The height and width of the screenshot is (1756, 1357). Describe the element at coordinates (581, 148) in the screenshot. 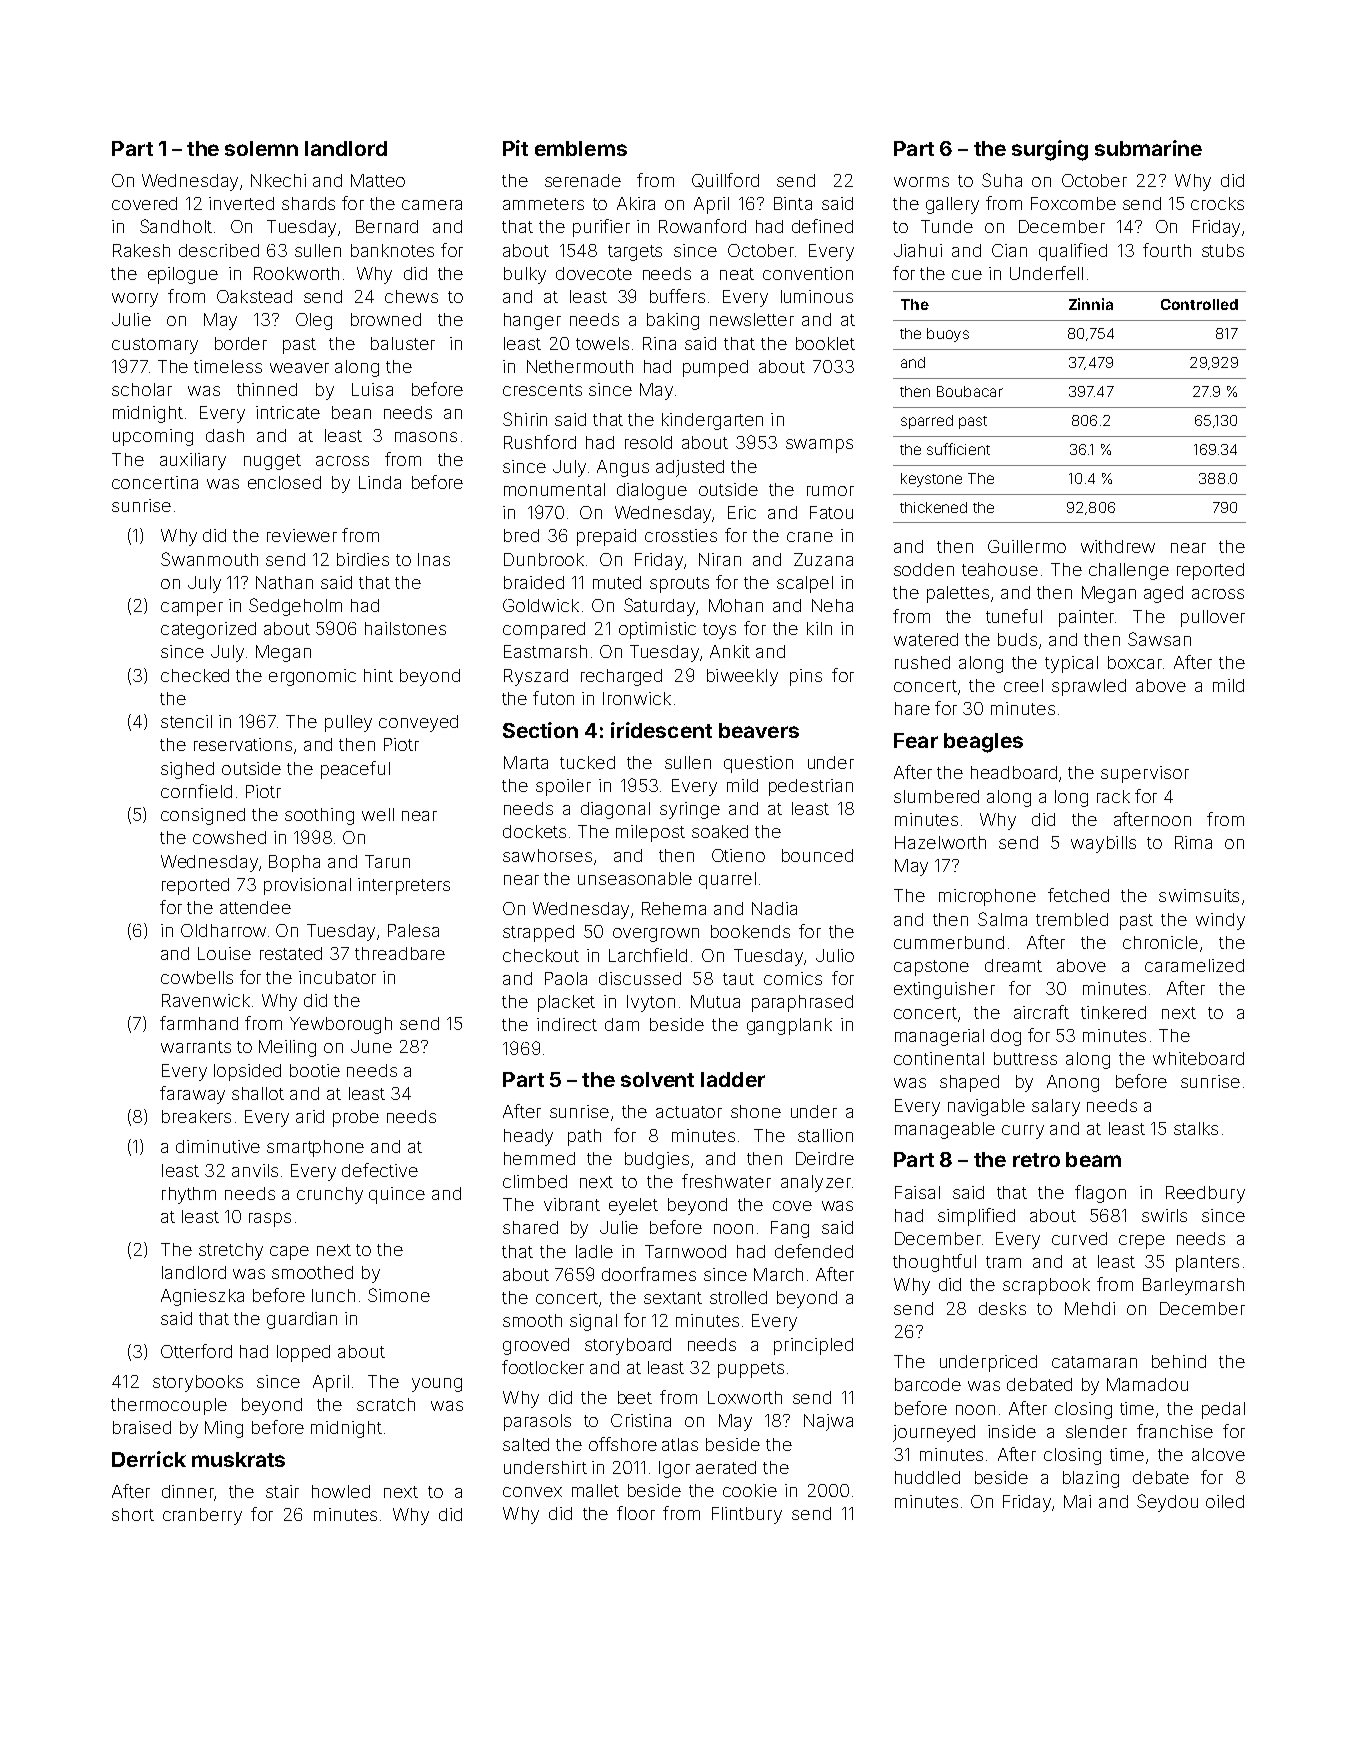

I see `emblems` at that location.
